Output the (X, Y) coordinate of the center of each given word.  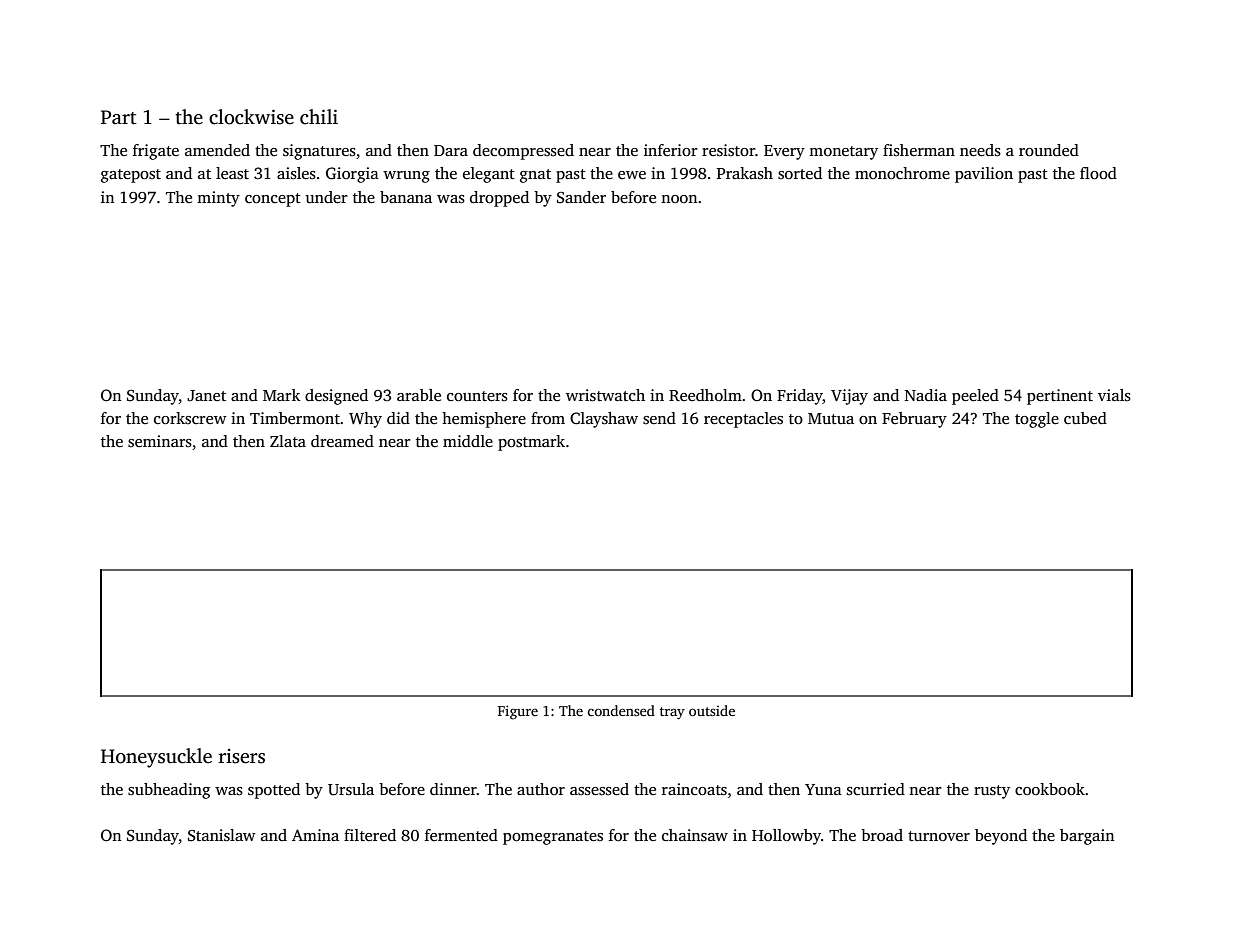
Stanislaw (222, 835)
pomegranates (553, 838)
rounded (1049, 150)
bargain (1087, 837)
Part (119, 117)
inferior (671, 150)
